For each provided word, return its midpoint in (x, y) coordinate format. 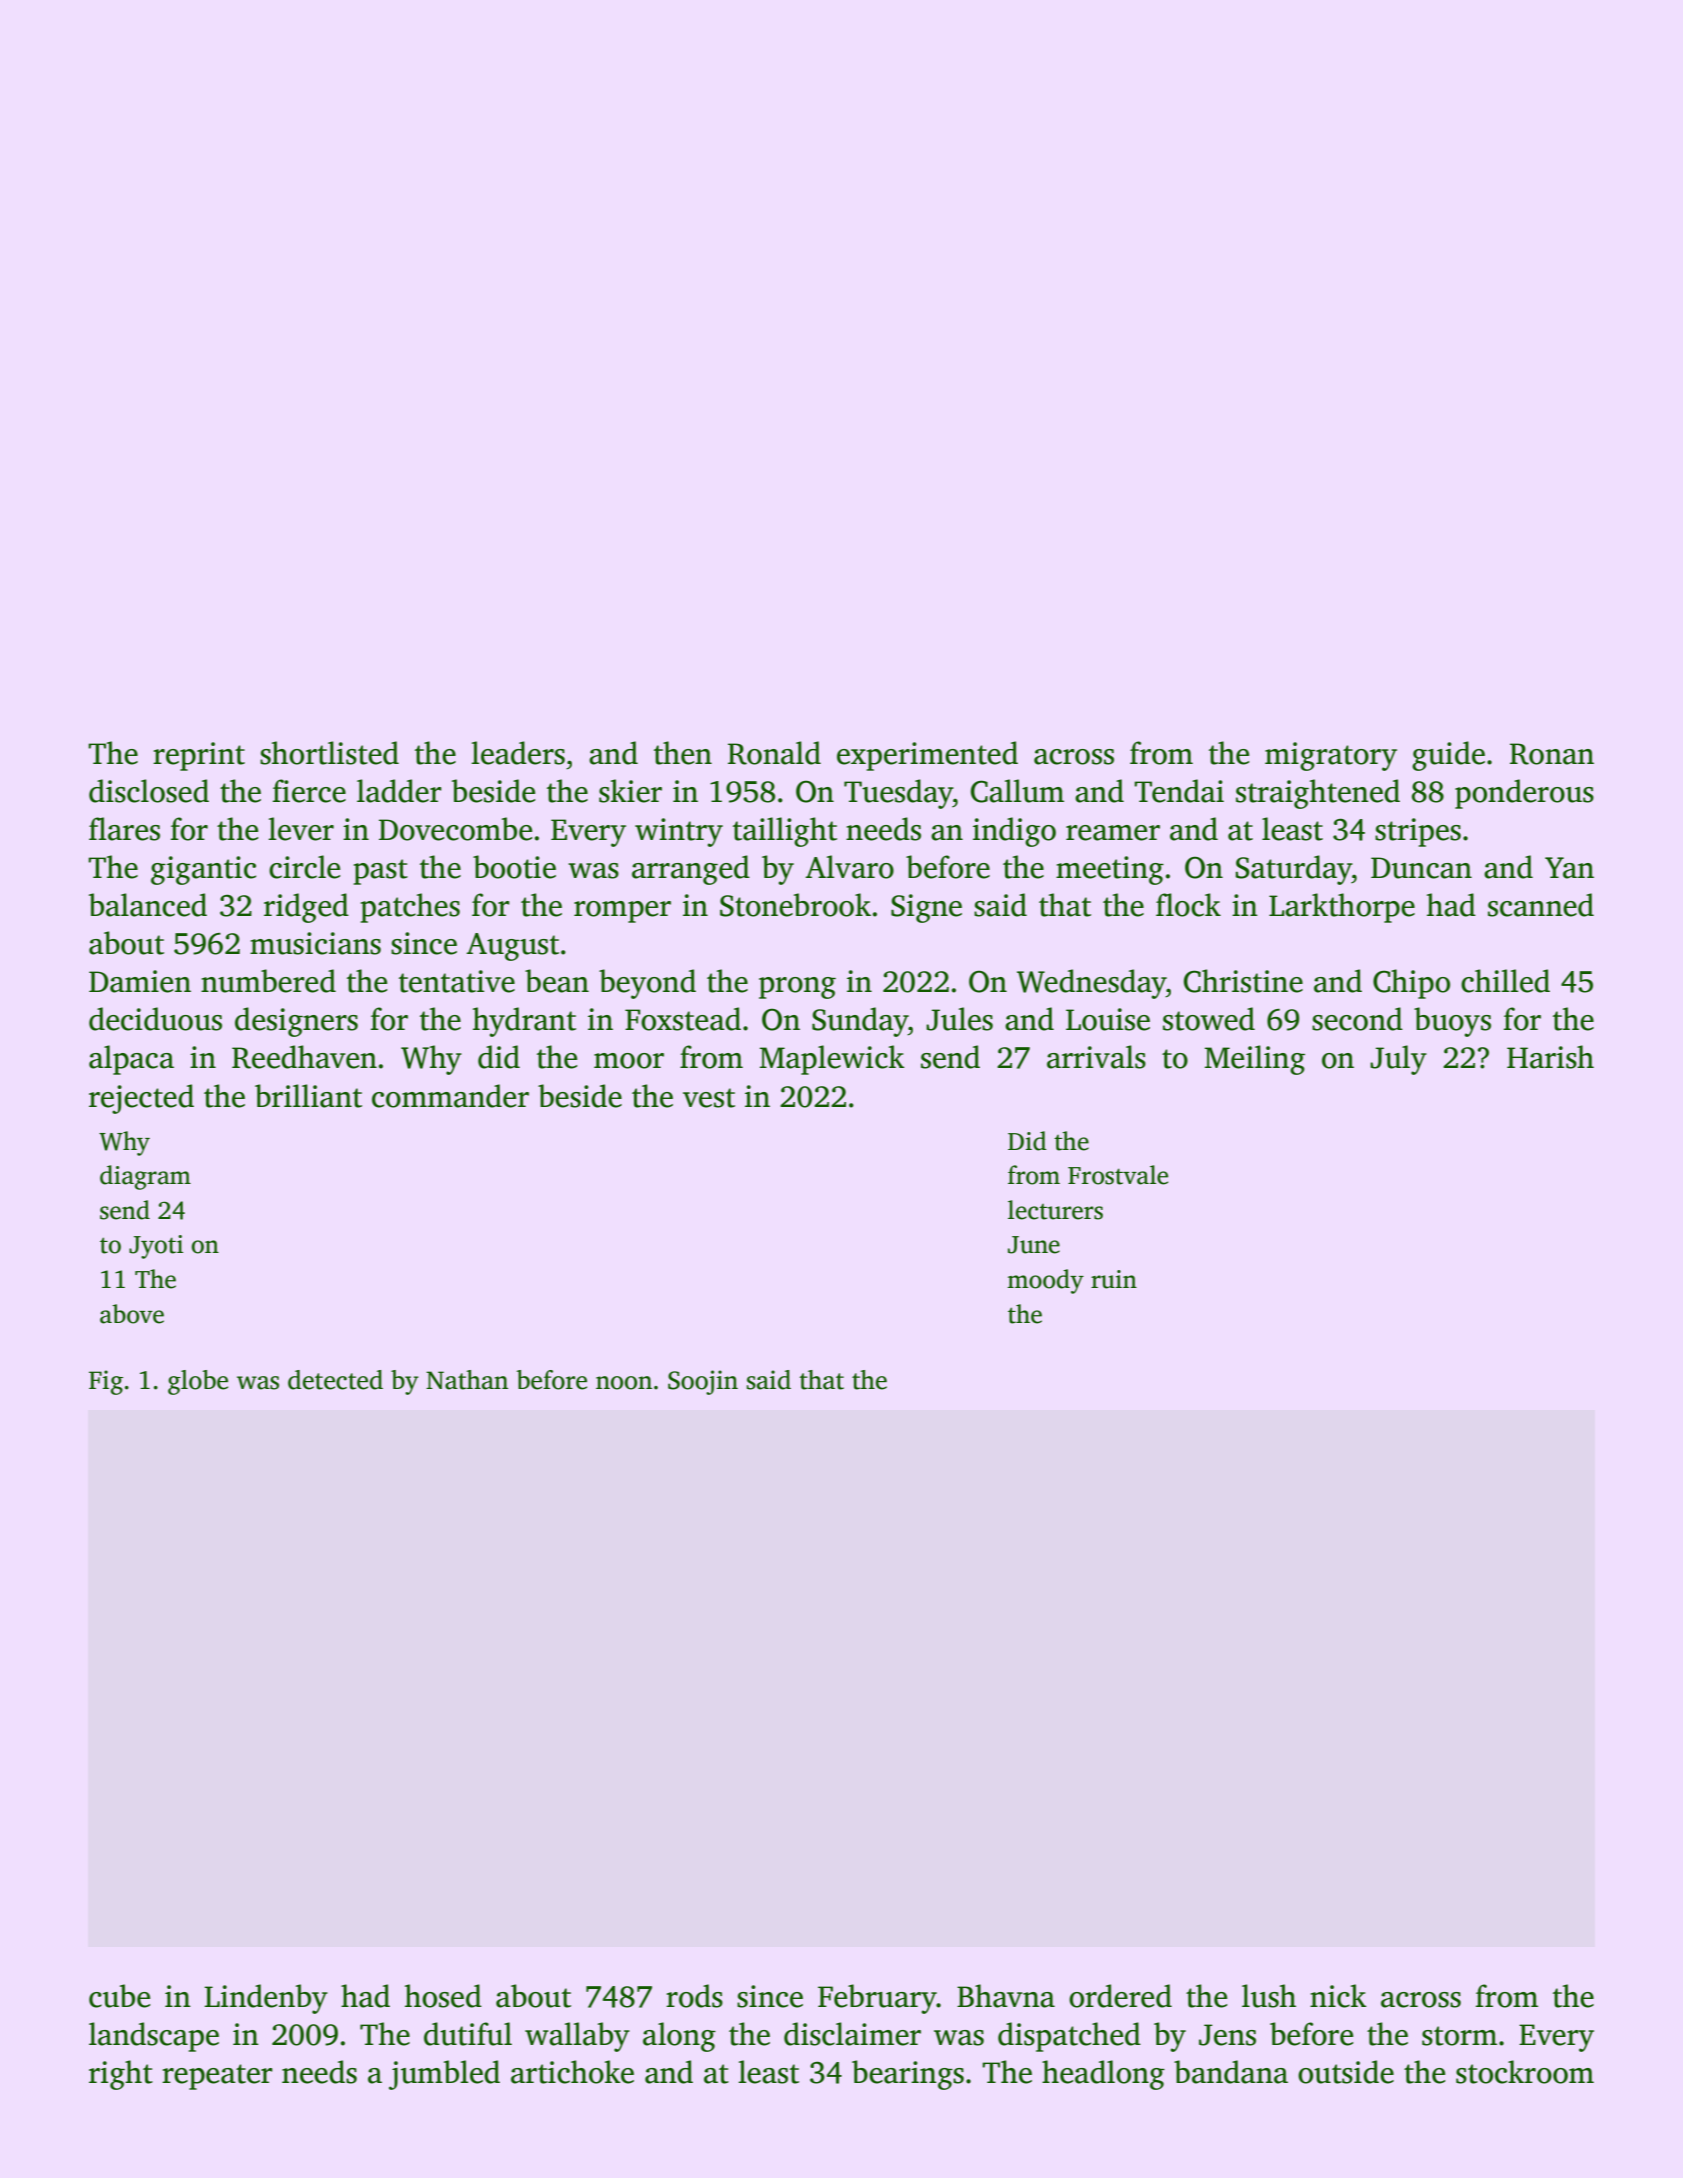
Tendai (1179, 791)
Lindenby (266, 1999)
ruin (1114, 1279)
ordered (1120, 1996)
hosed (443, 1996)
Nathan (467, 1380)
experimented (927, 756)
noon (624, 1383)
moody (1045, 1281)
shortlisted (329, 753)
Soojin (703, 1382)
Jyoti (156, 1247)
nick (1338, 1996)
